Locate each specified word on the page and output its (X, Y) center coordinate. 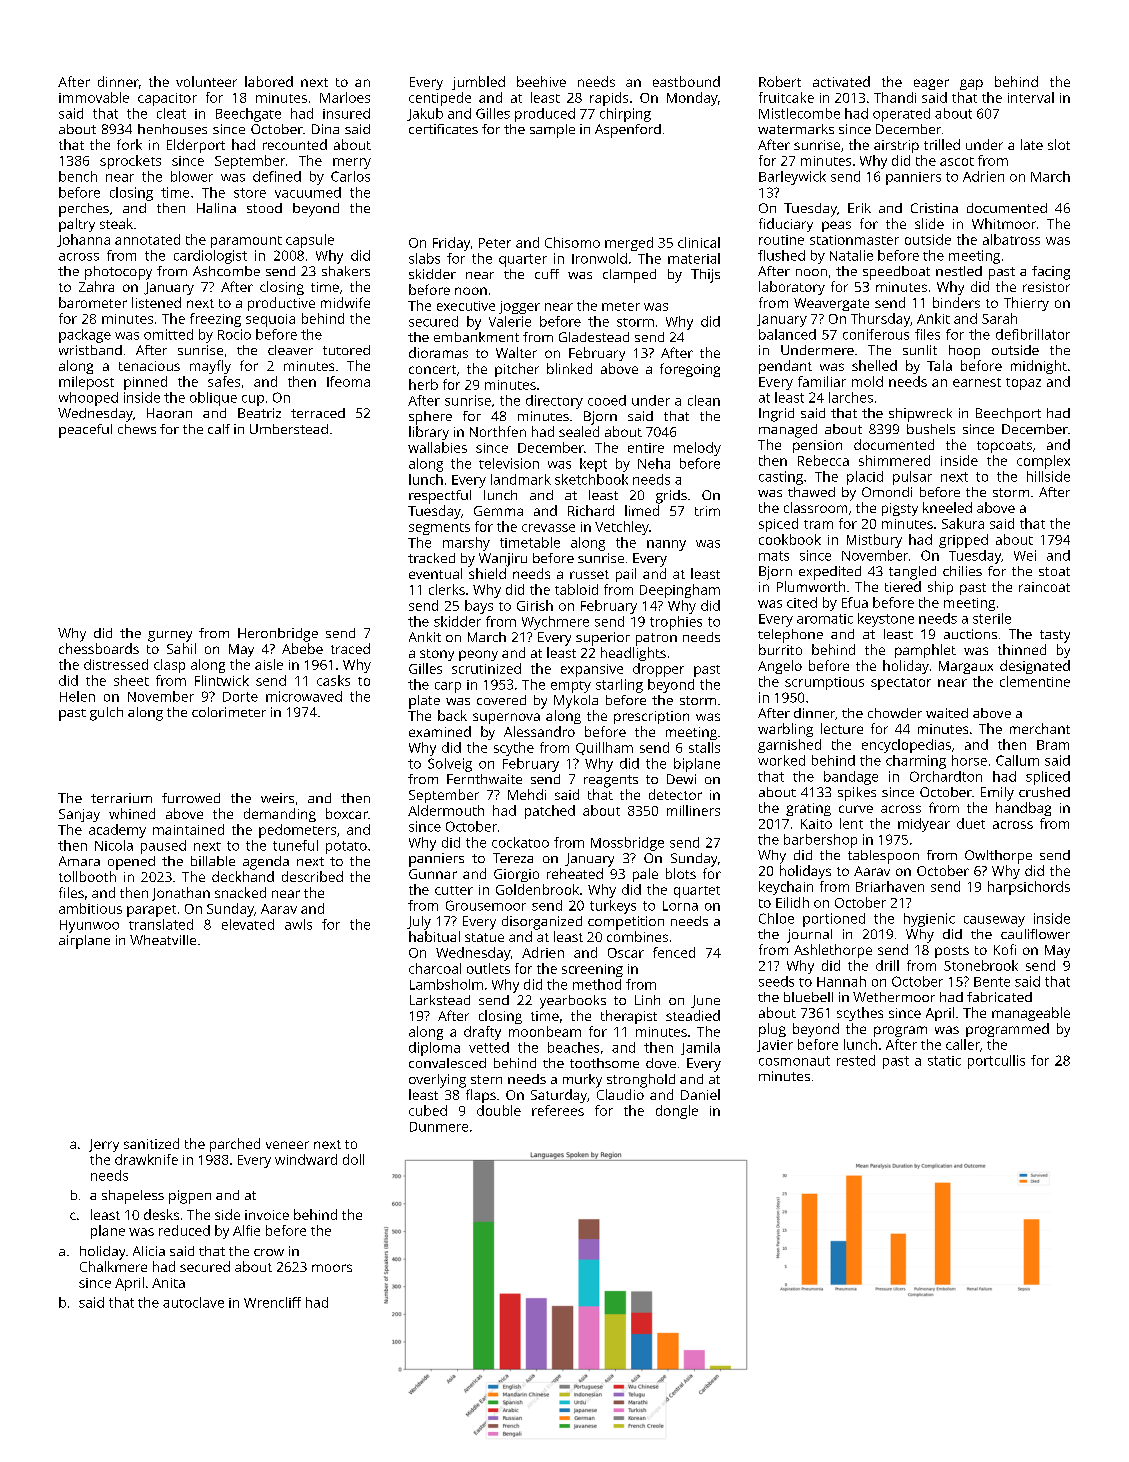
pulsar (912, 478)
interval (1031, 97)
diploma (434, 1049)
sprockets (130, 162)
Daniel (700, 1094)
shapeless (133, 1197)
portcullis (996, 1062)
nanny (666, 545)
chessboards (99, 648)
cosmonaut (794, 1061)
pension (817, 446)
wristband (90, 350)
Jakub (425, 114)
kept (593, 465)
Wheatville (163, 940)
